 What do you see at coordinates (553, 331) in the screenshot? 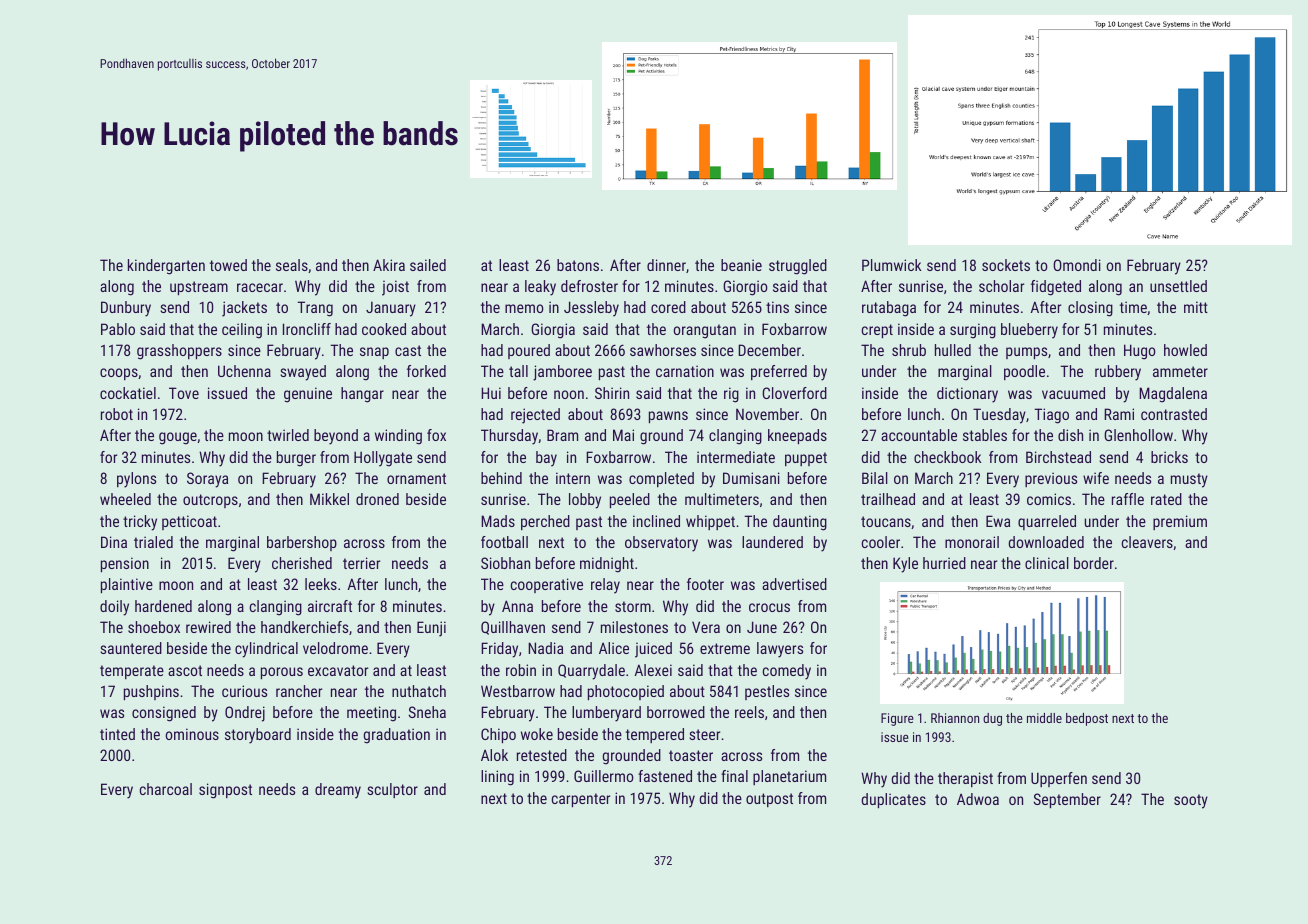
I see `Giorgia` at bounding box center [553, 331].
